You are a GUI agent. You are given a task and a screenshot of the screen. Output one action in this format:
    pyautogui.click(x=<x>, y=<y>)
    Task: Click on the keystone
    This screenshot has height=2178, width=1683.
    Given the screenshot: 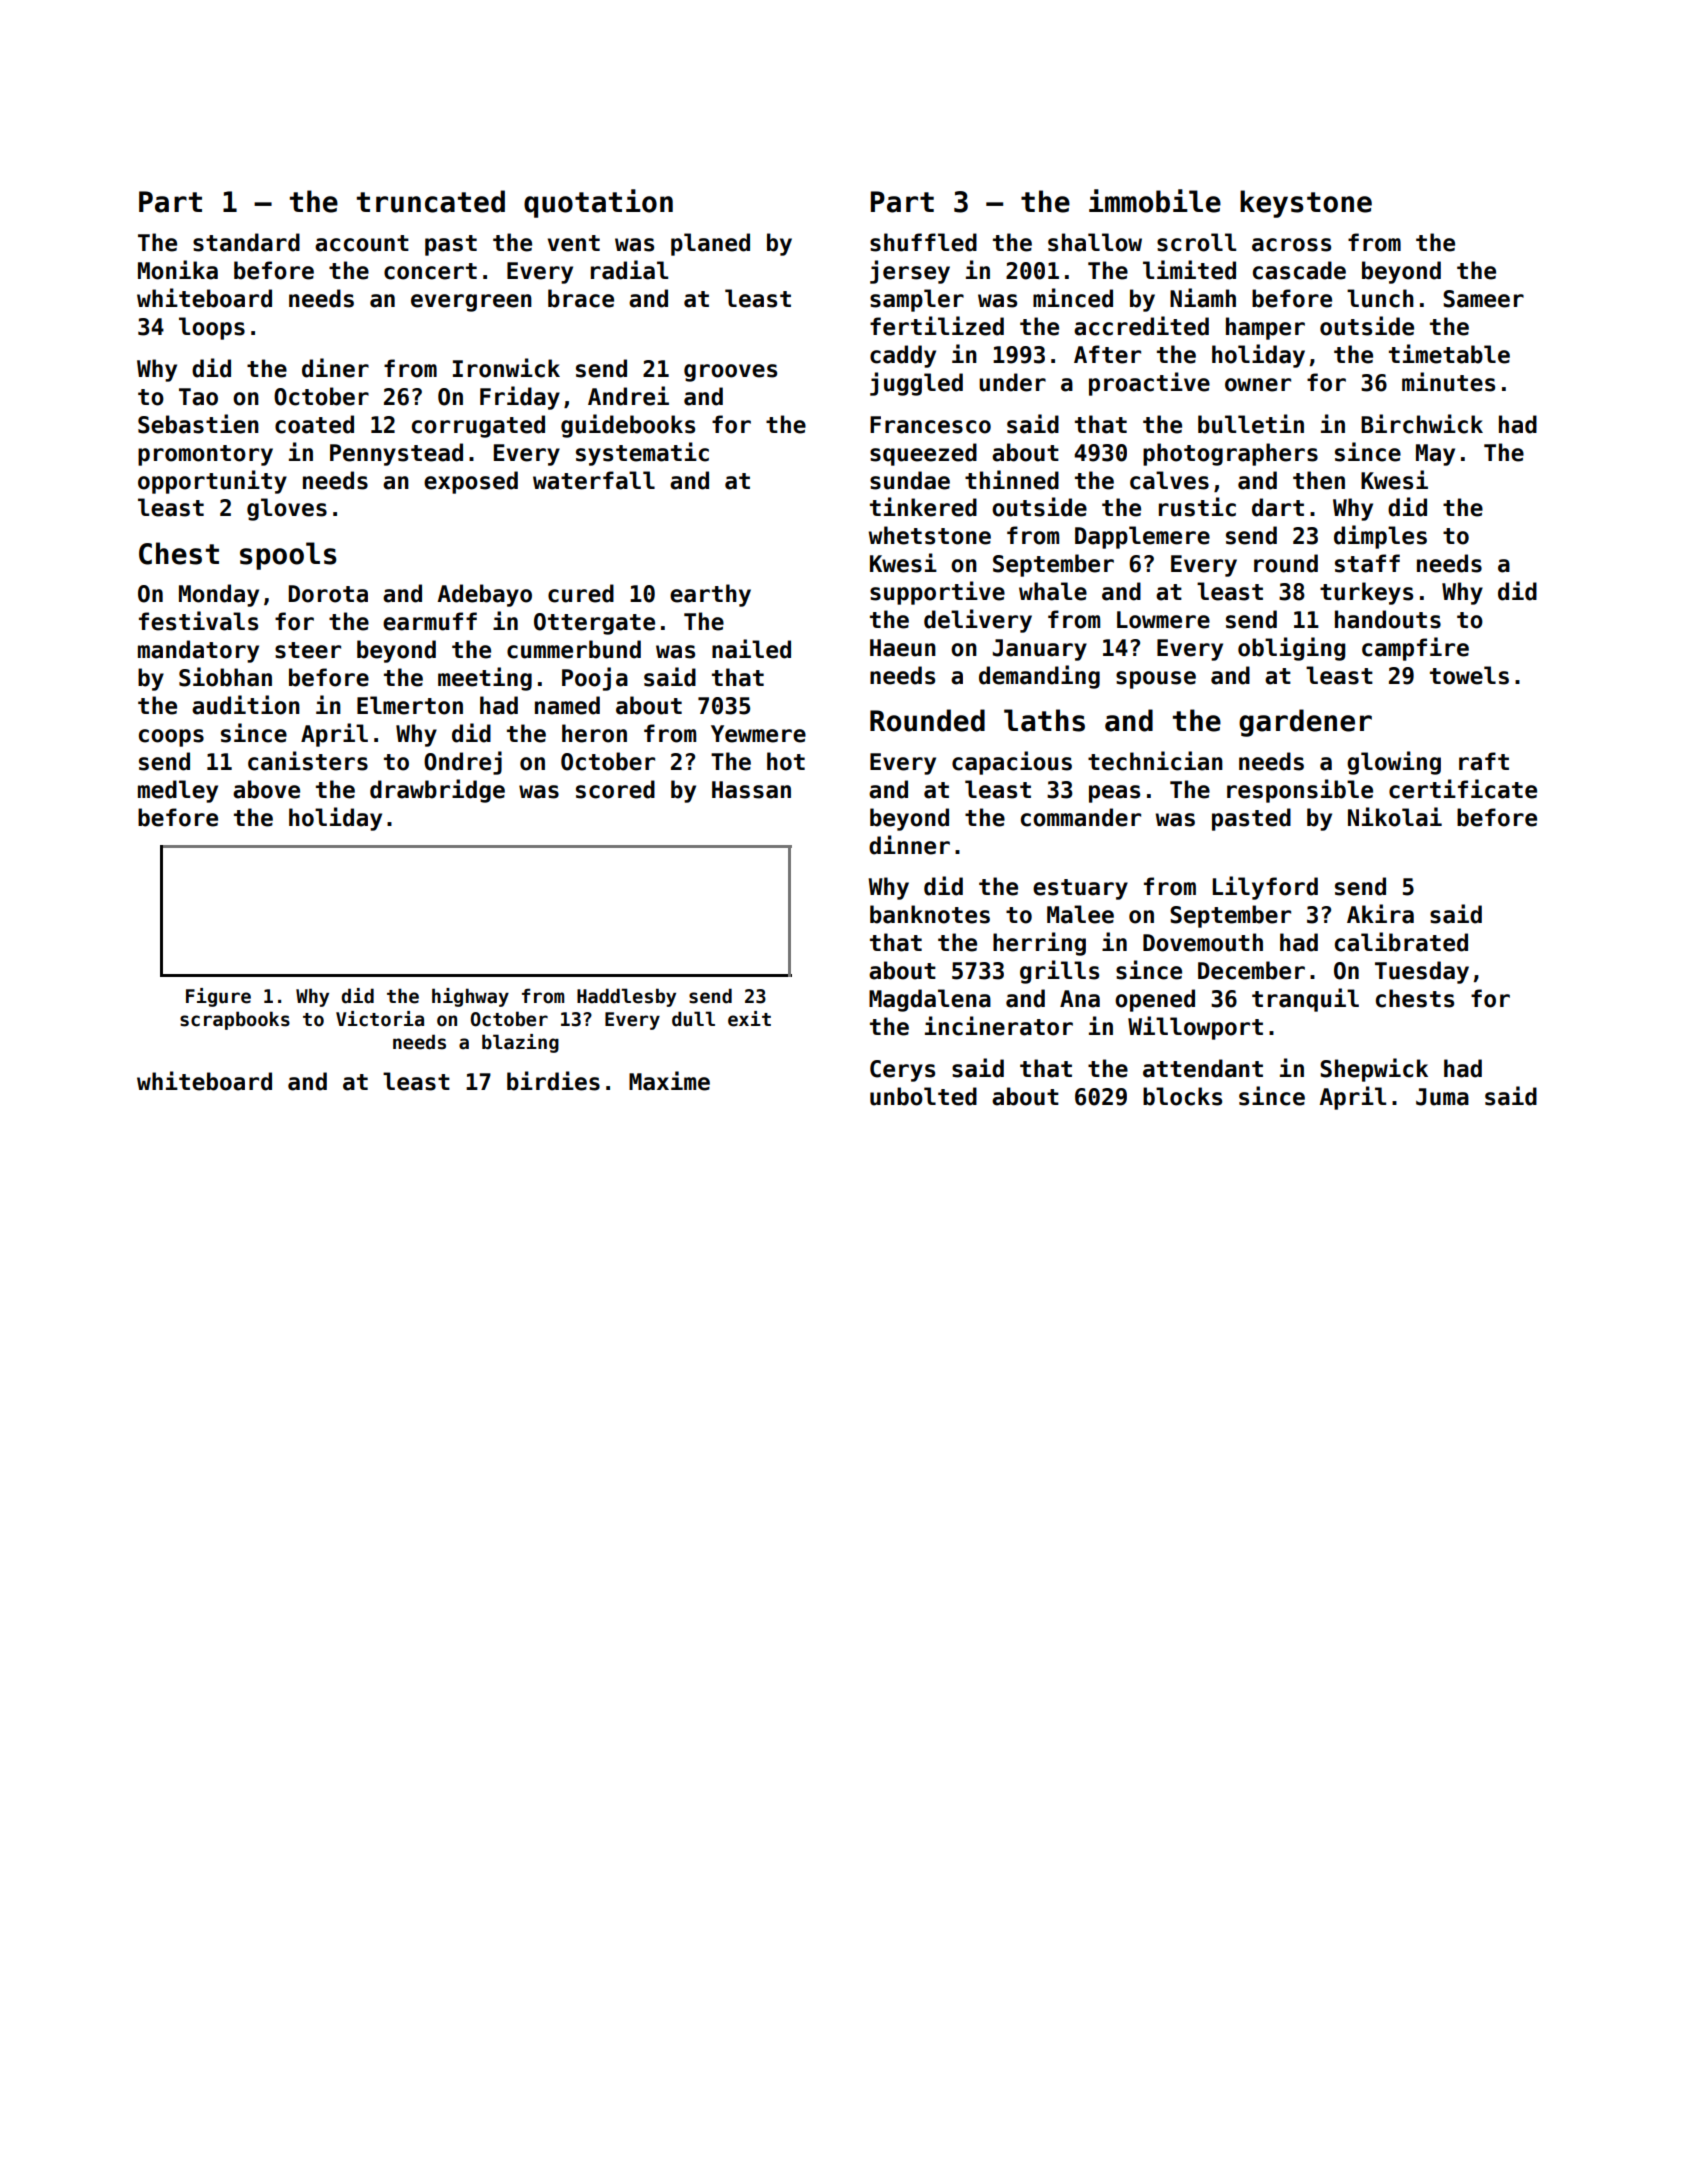 What is the action you would take?
    pyautogui.click(x=1306, y=204)
